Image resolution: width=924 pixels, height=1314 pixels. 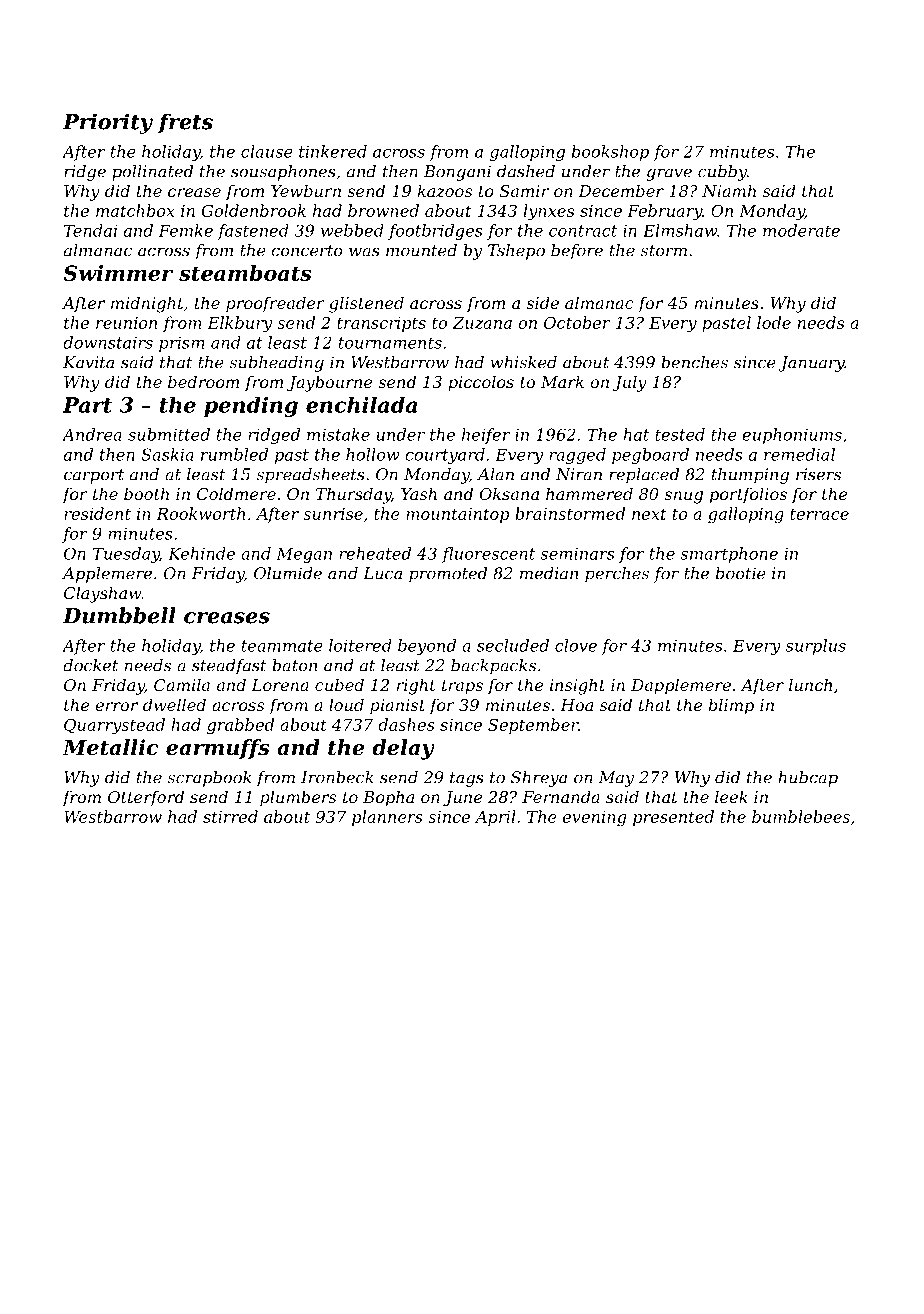 What do you see at coordinates (276, 364) in the document?
I see `subheading` at bounding box center [276, 364].
